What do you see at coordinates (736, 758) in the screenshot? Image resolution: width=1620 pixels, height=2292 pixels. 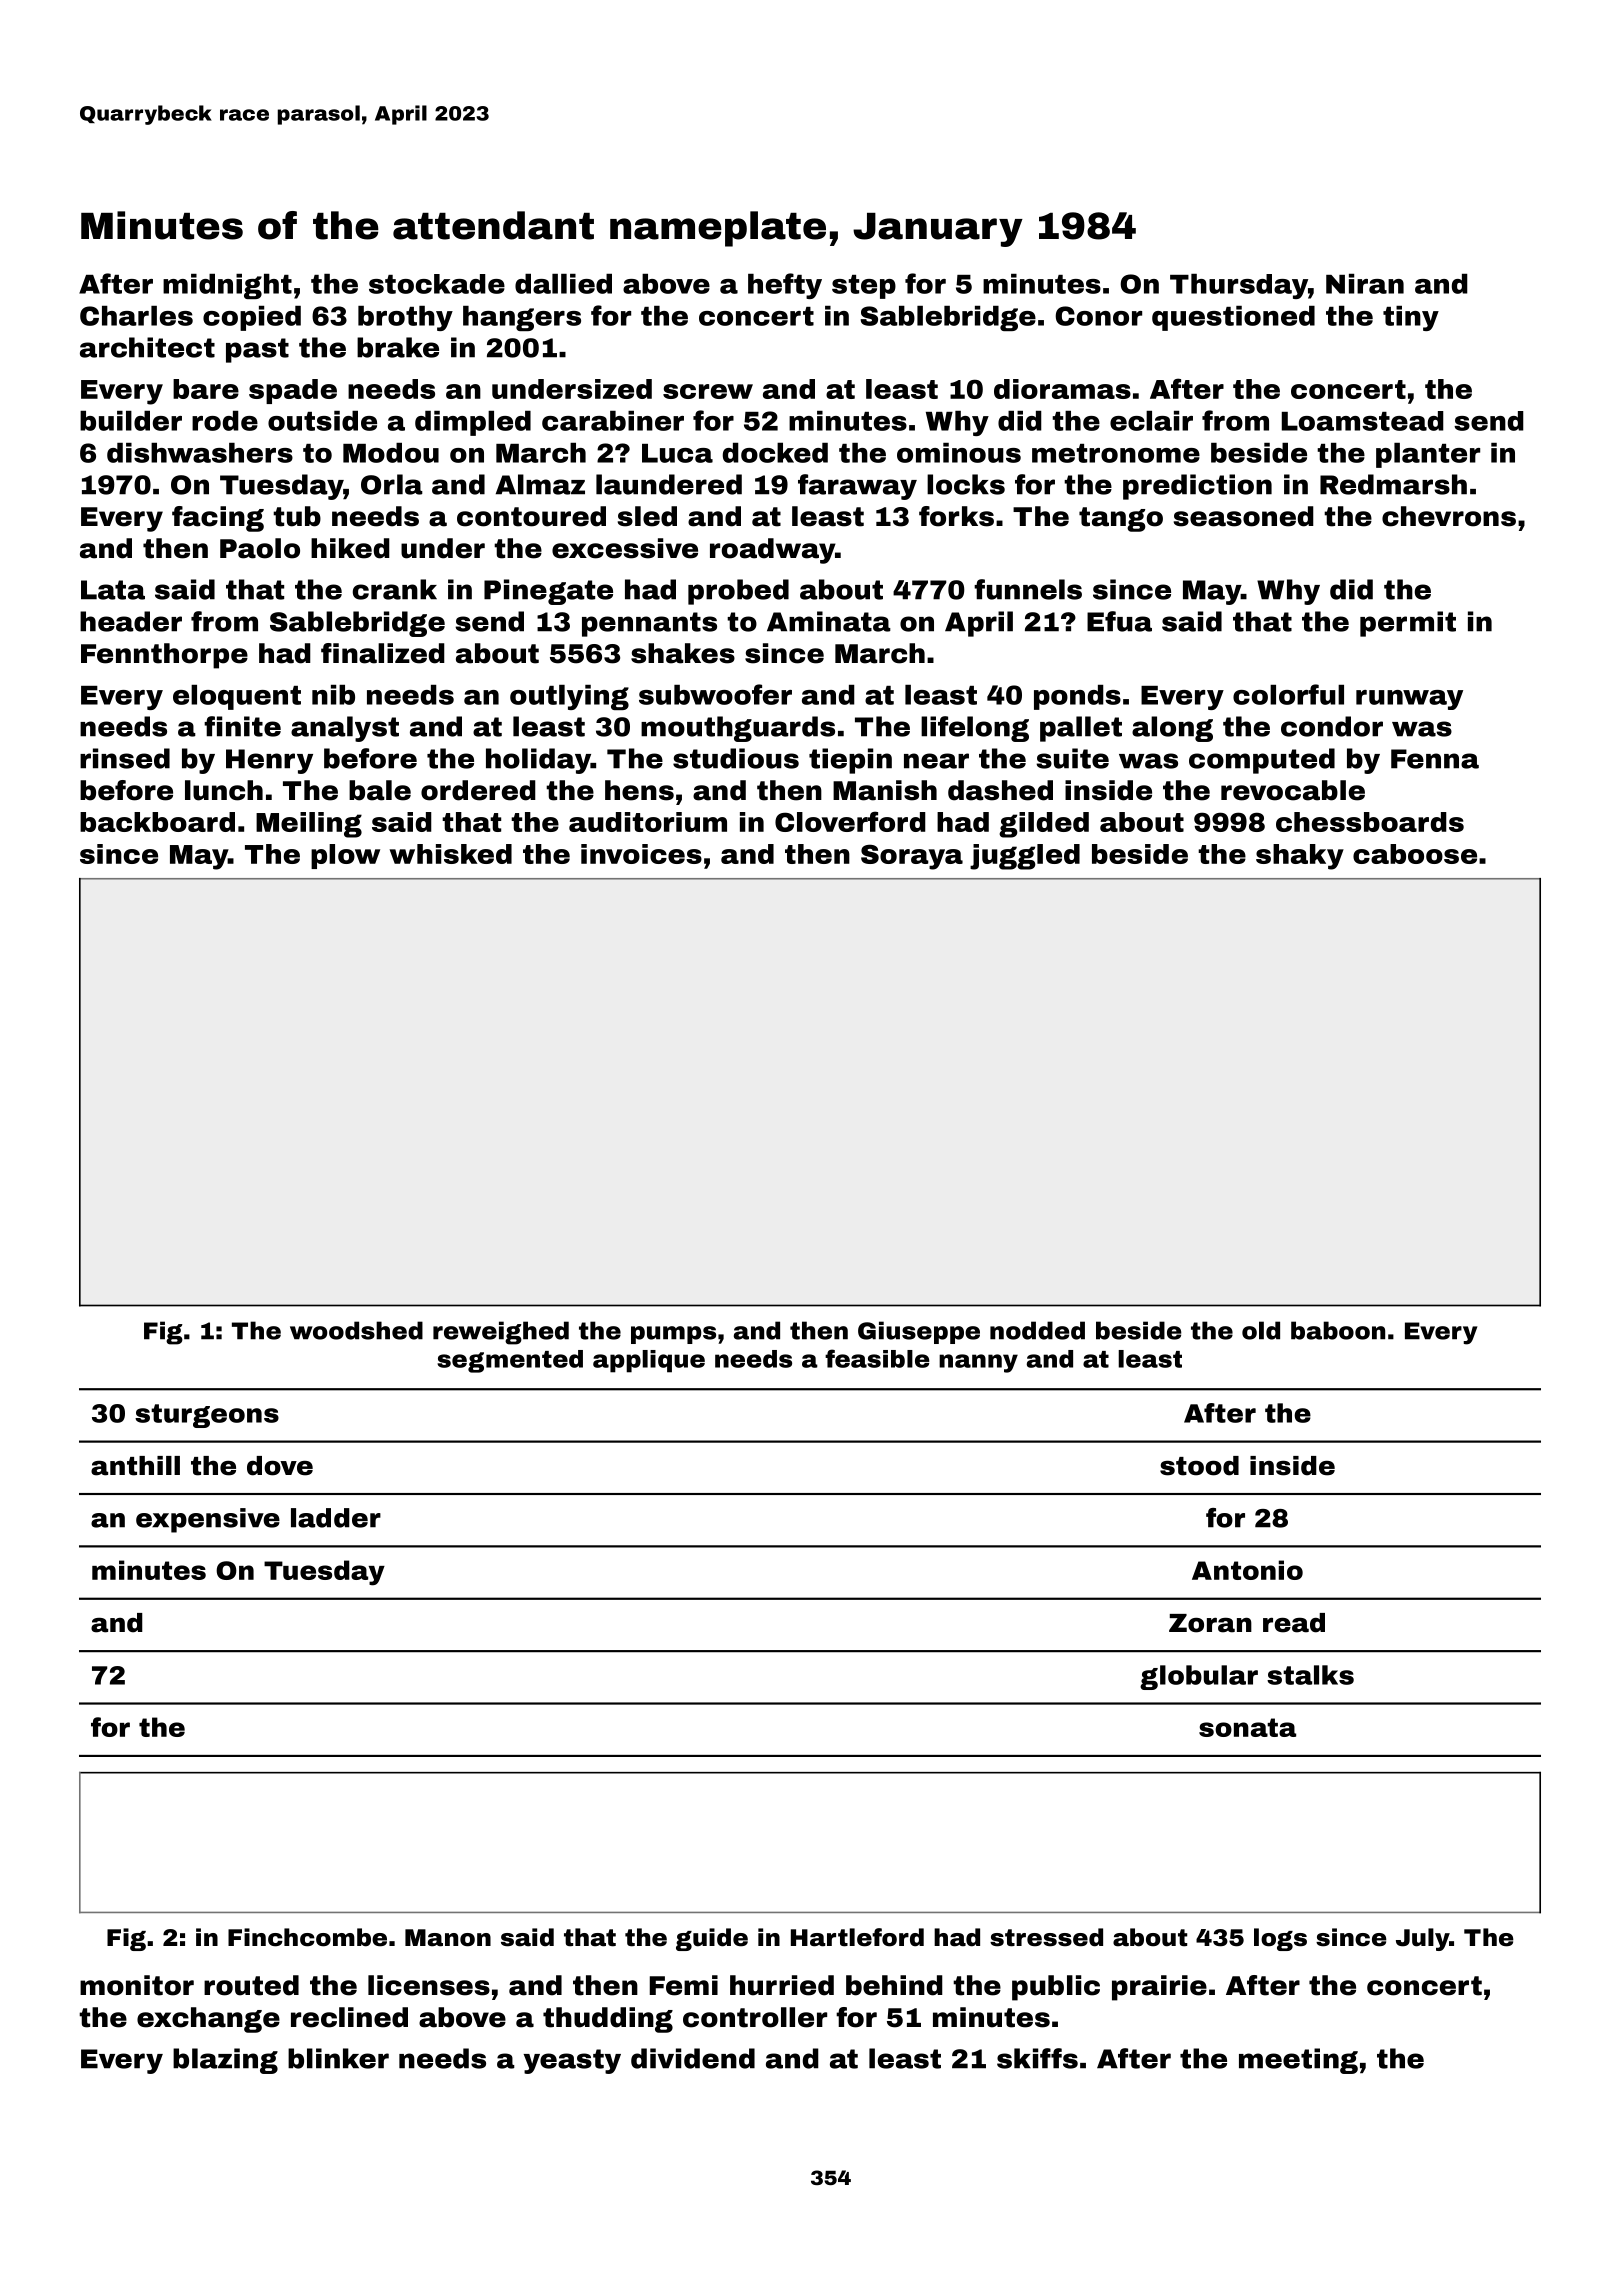 I see `studious` at bounding box center [736, 758].
